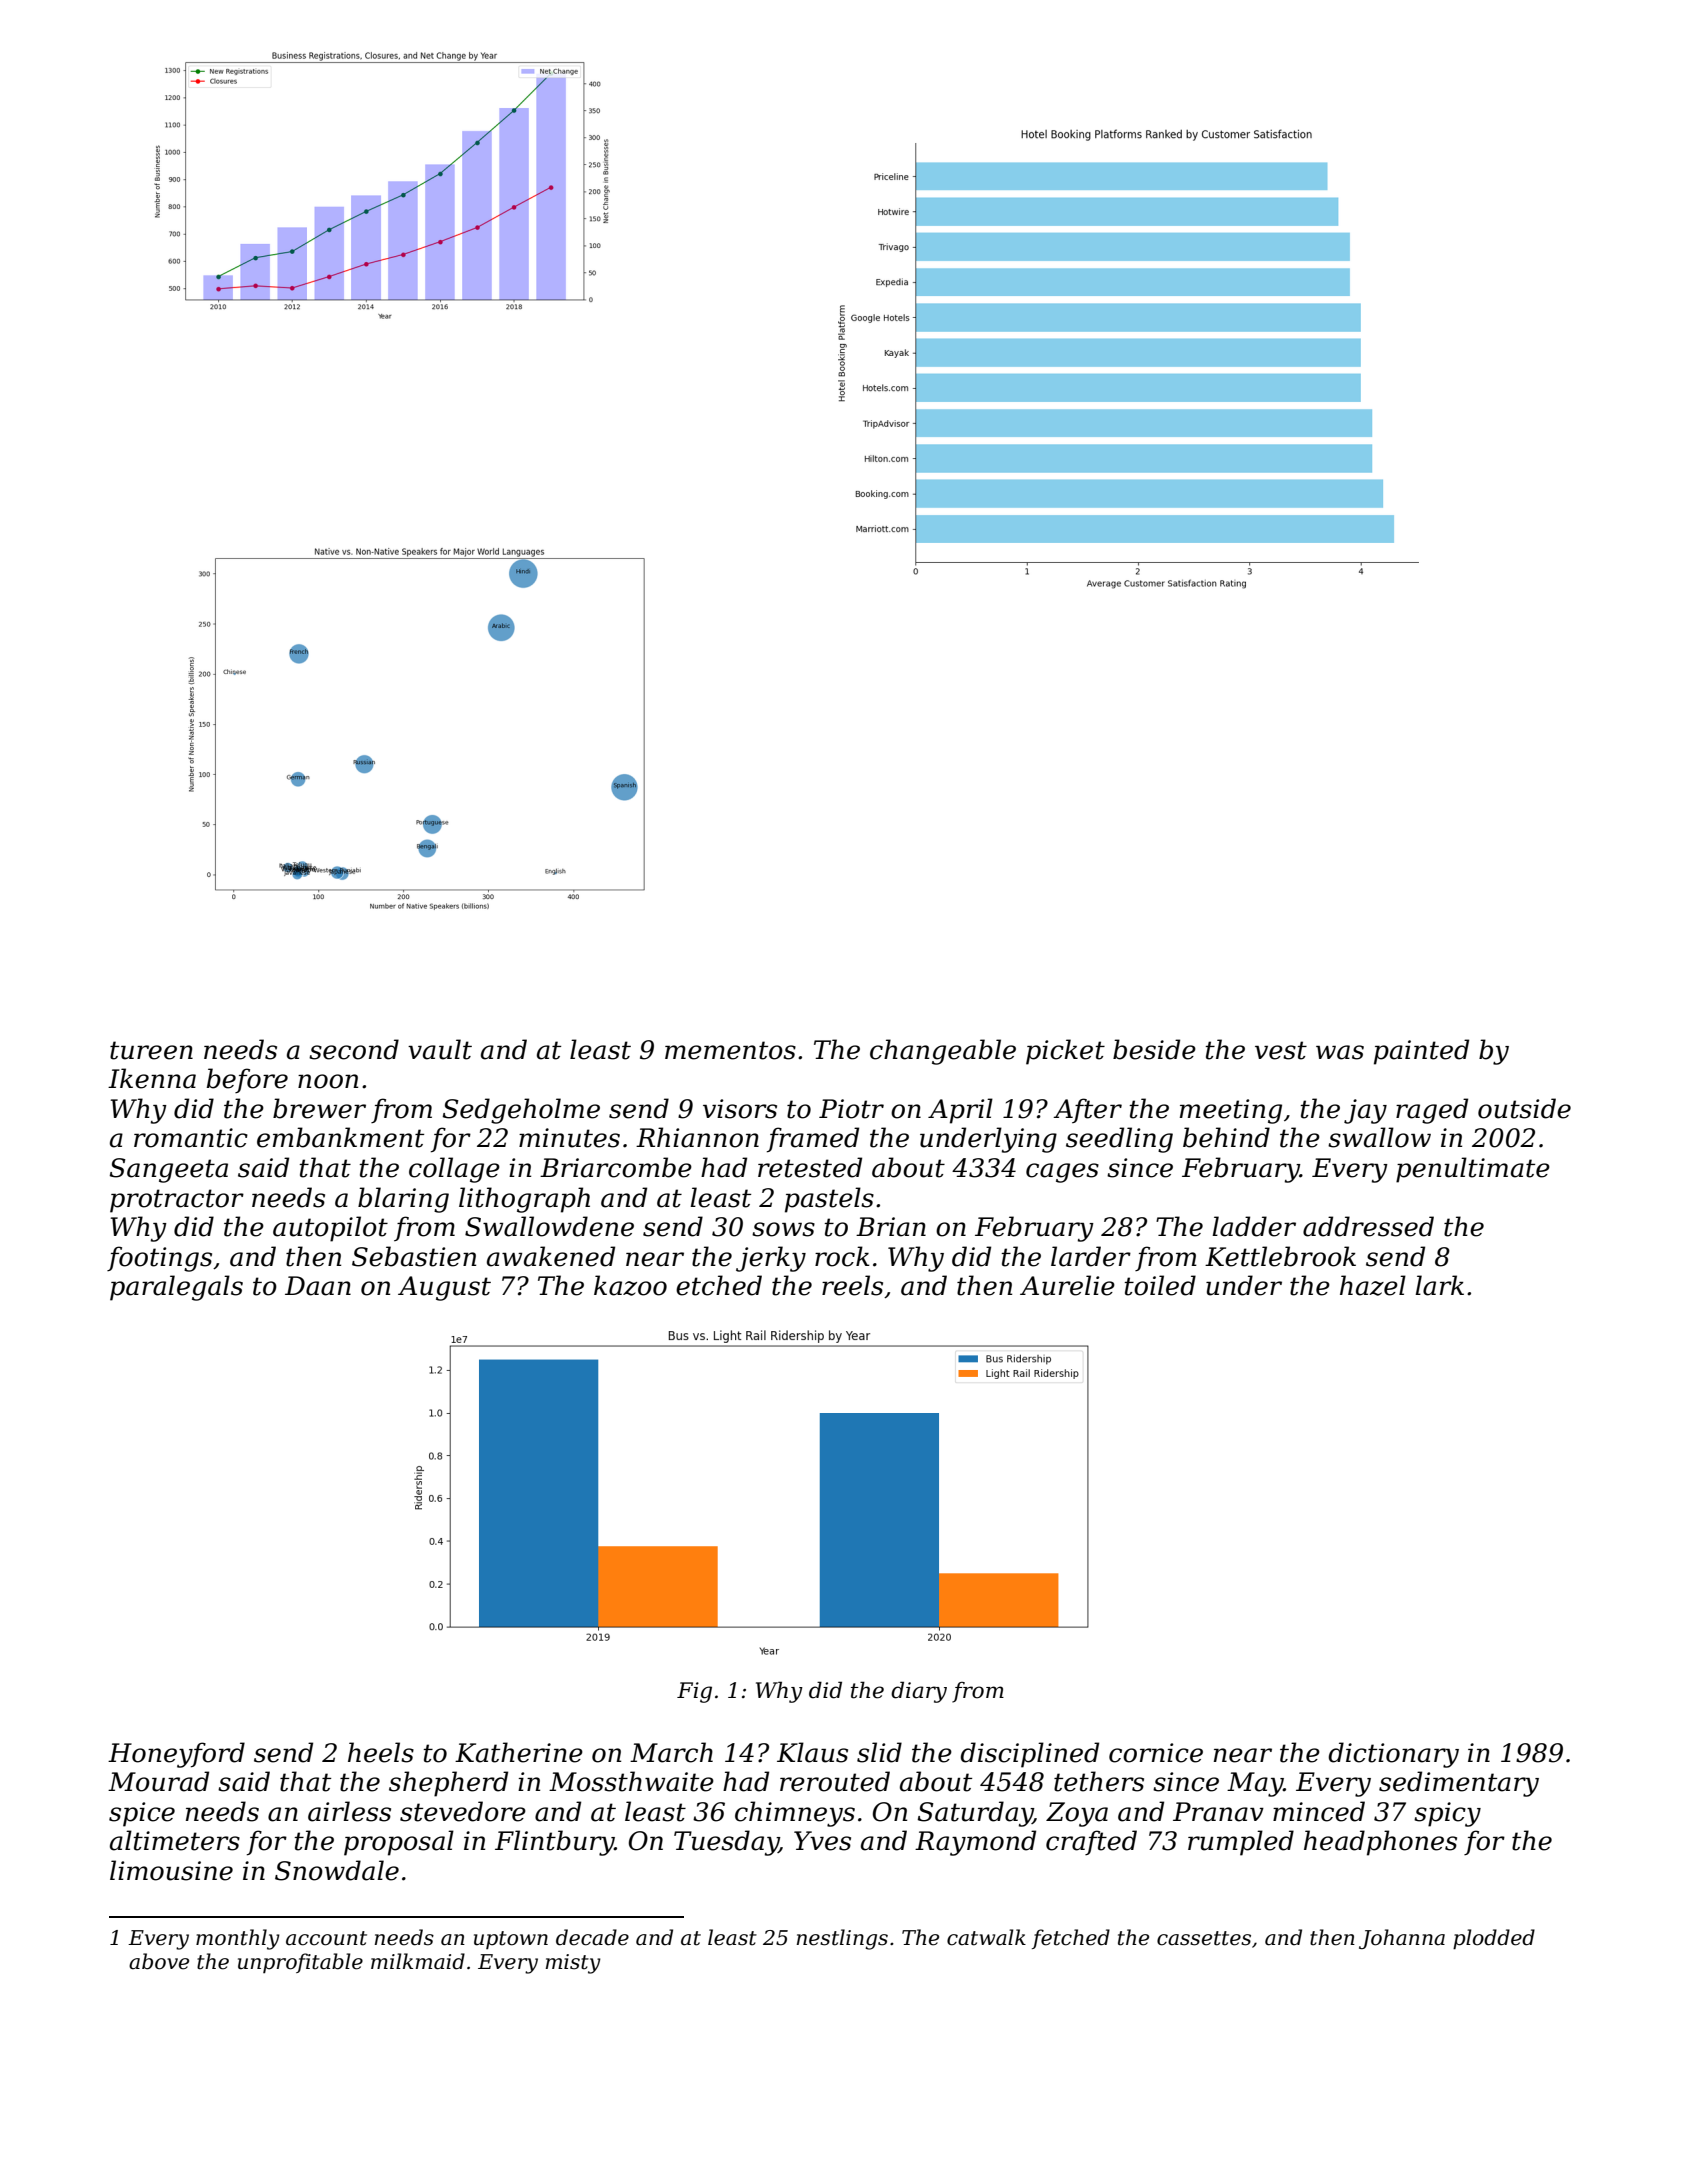  What do you see at coordinates (1393, 1755) in the image?
I see `dictionary` at bounding box center [1393, 1755].
